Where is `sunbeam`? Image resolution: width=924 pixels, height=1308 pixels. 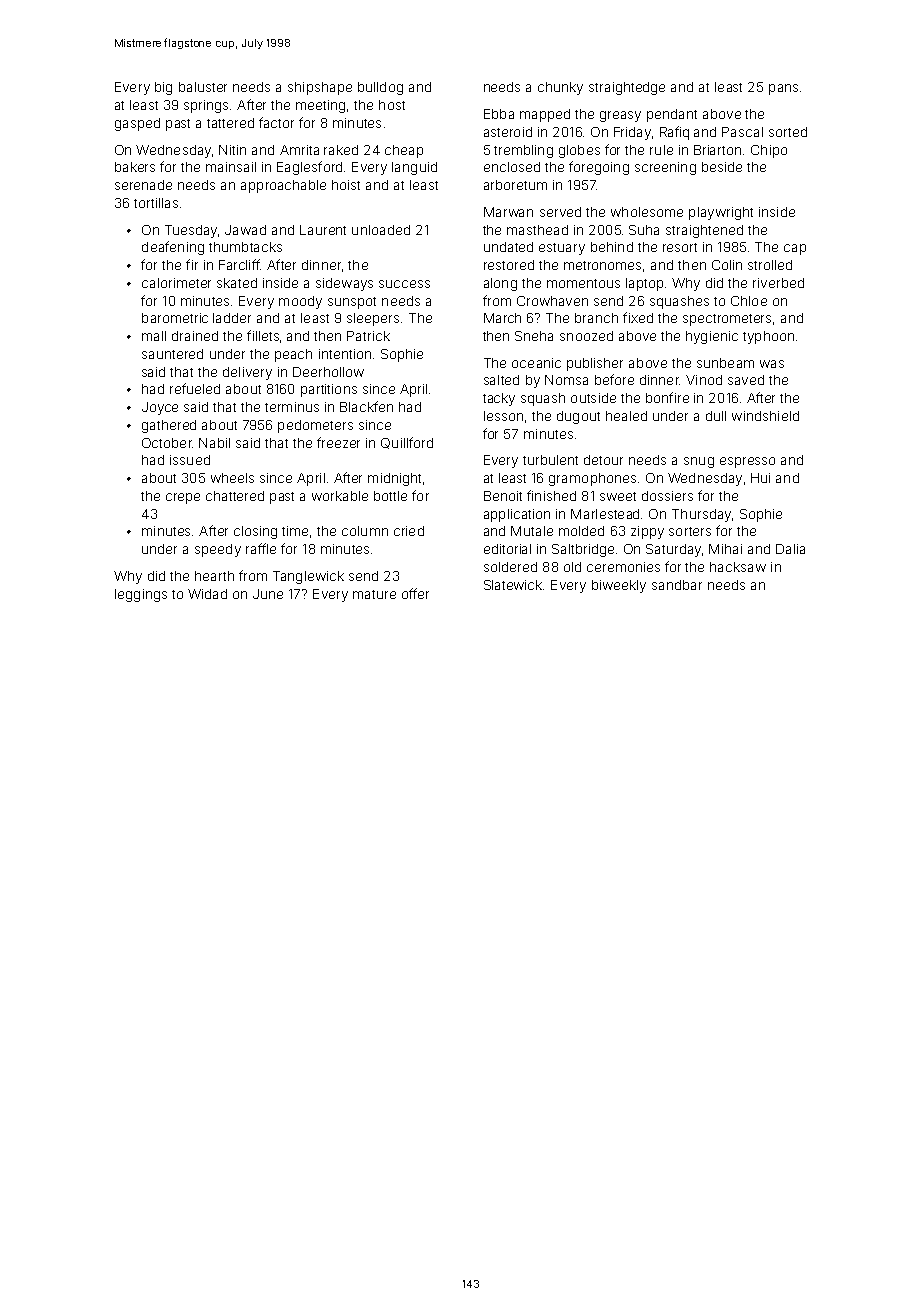 sunbeam is located at coordinates (725, 363).
